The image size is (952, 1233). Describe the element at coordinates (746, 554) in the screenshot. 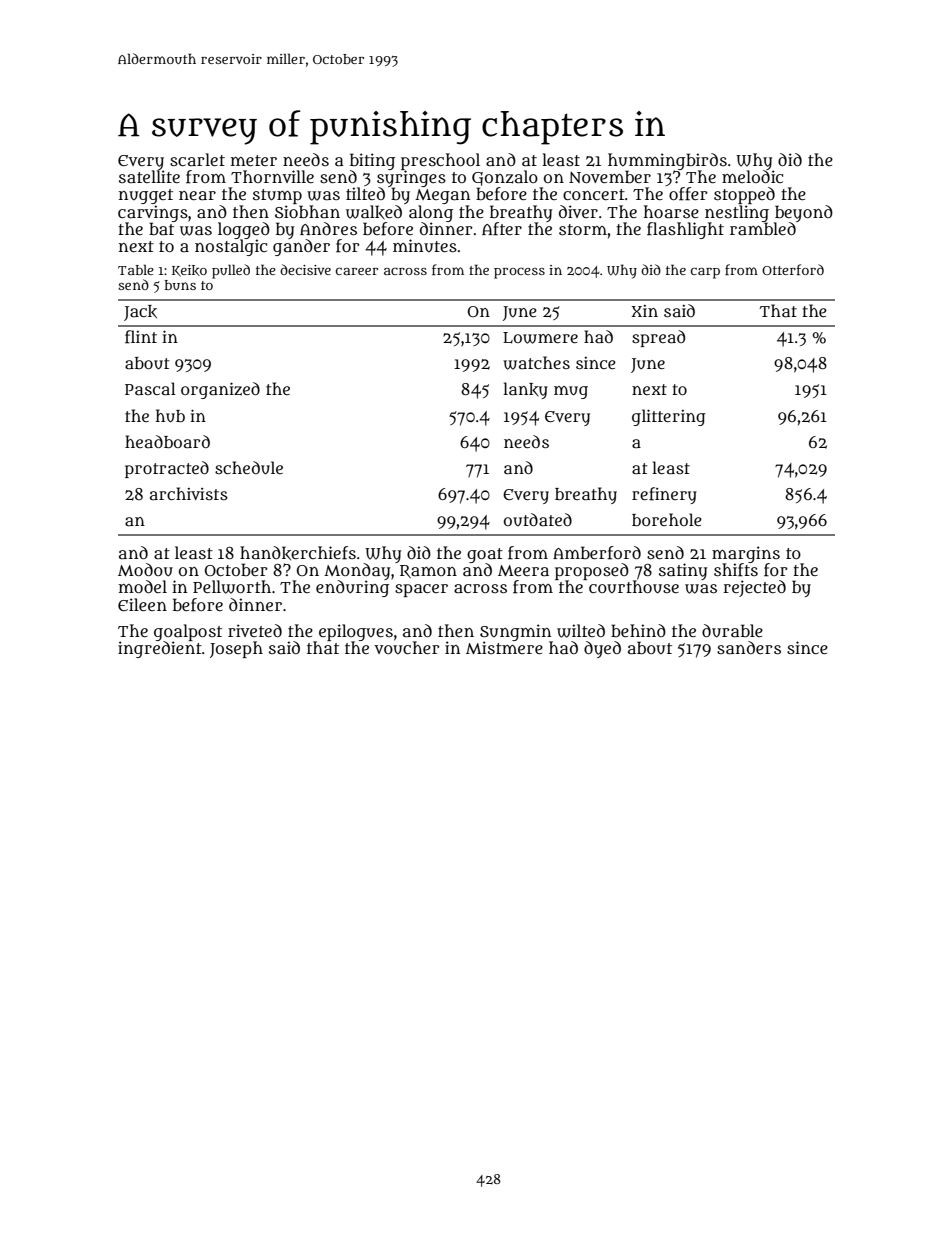

I see `margins` at that location.
